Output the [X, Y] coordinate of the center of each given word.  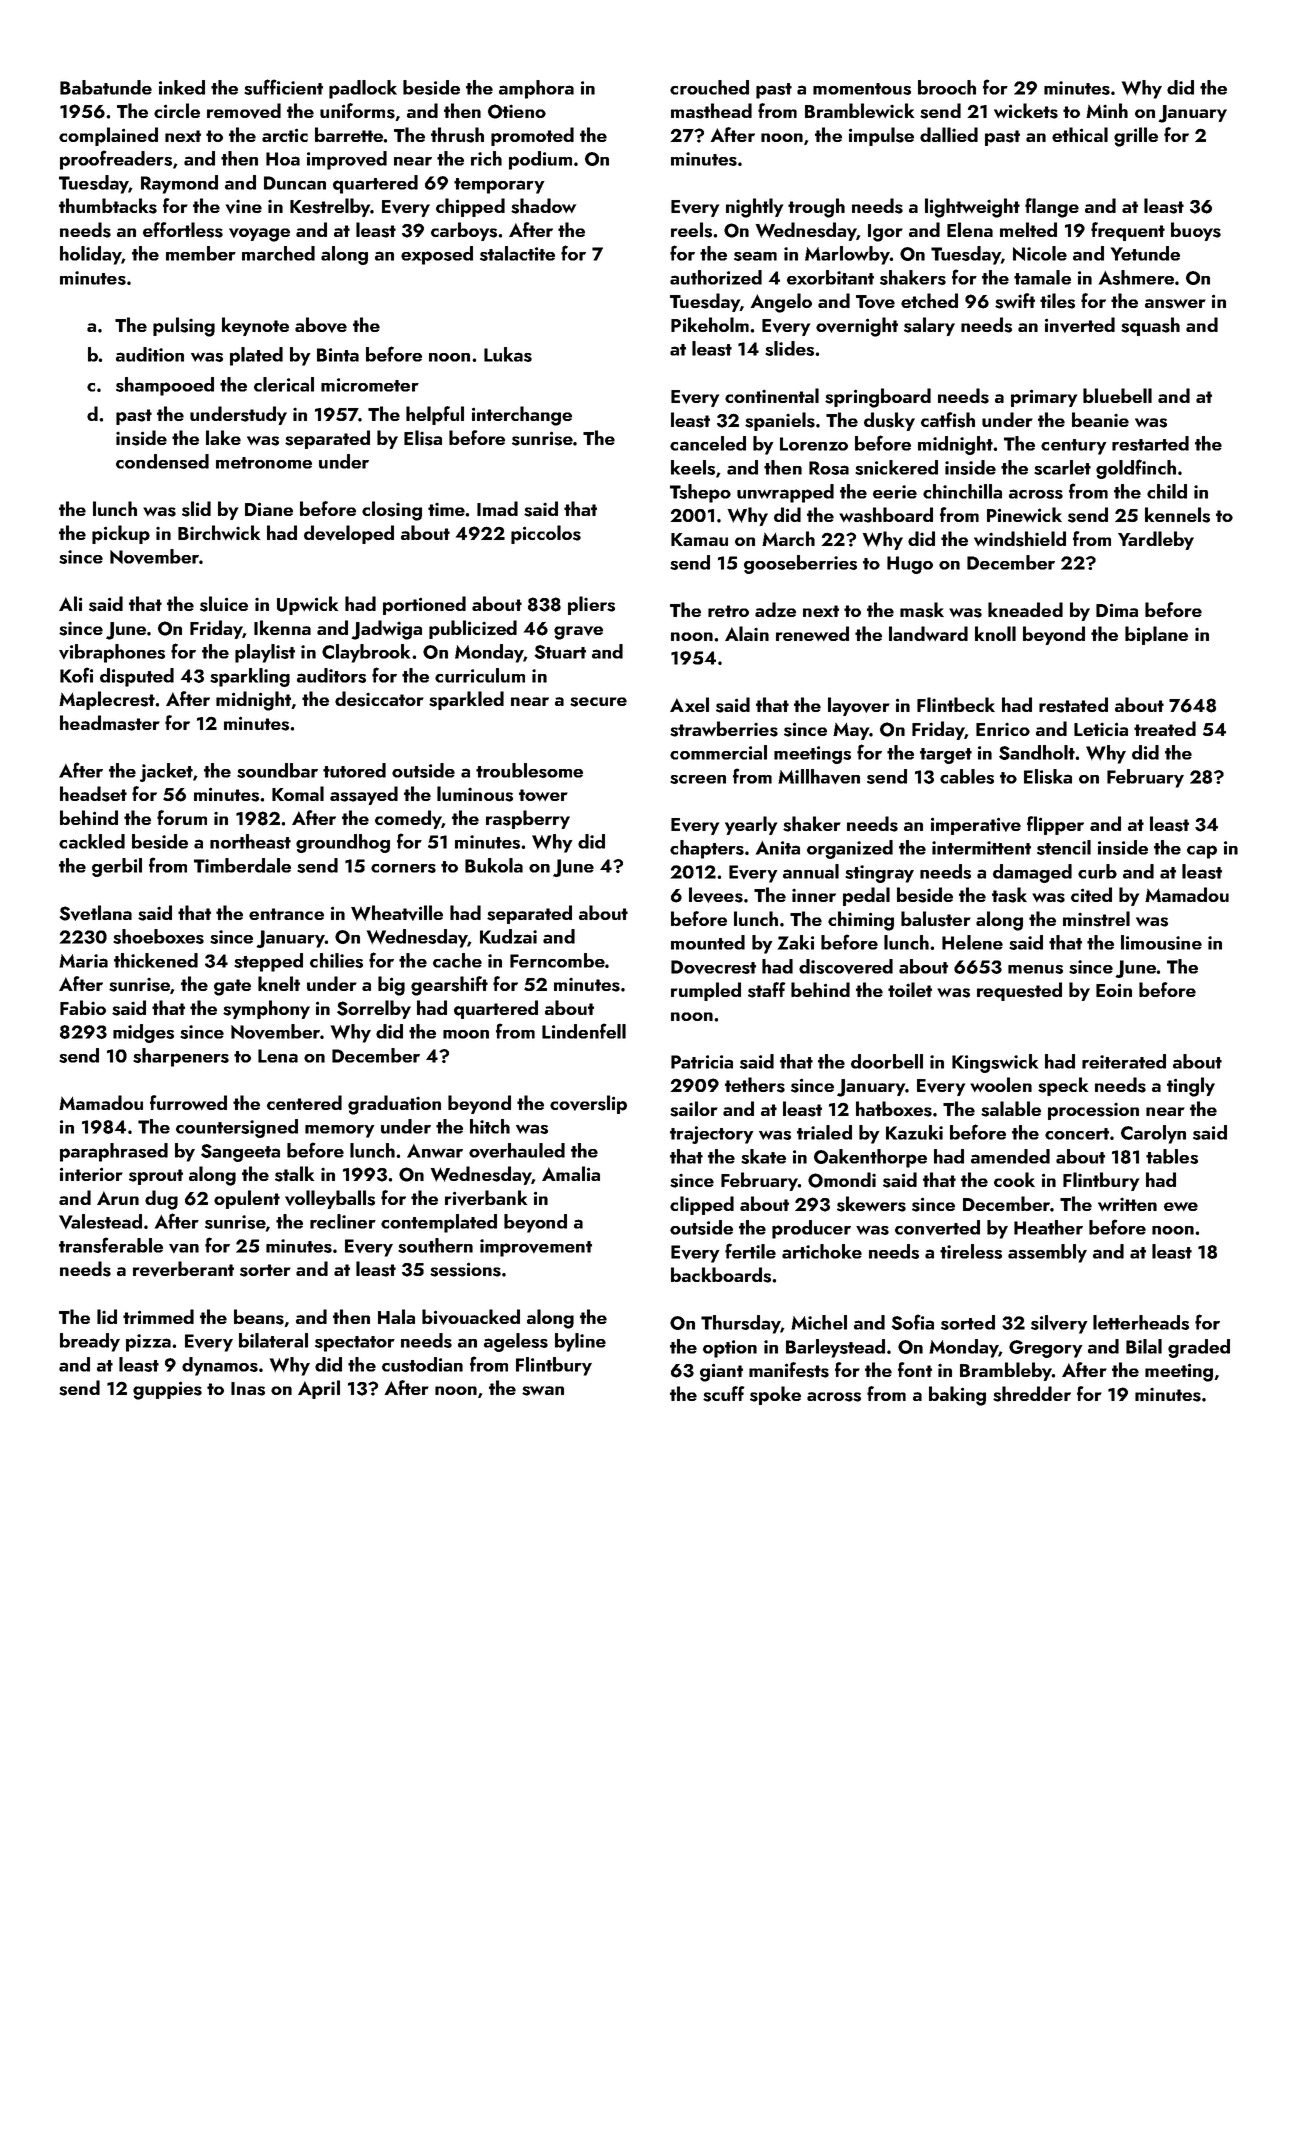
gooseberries [800, 564]
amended [1010, 1156]
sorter [265, 1270]
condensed [162, 461]
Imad [497, 508]
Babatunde [106, 87]
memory [340, 1131]
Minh [1107, 110]
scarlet [1062, 467]
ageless [516, 1342]
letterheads [1141, 1322]
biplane [1156, 635]
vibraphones [112, 653]
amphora [536, 89]
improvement [536, 1248]
